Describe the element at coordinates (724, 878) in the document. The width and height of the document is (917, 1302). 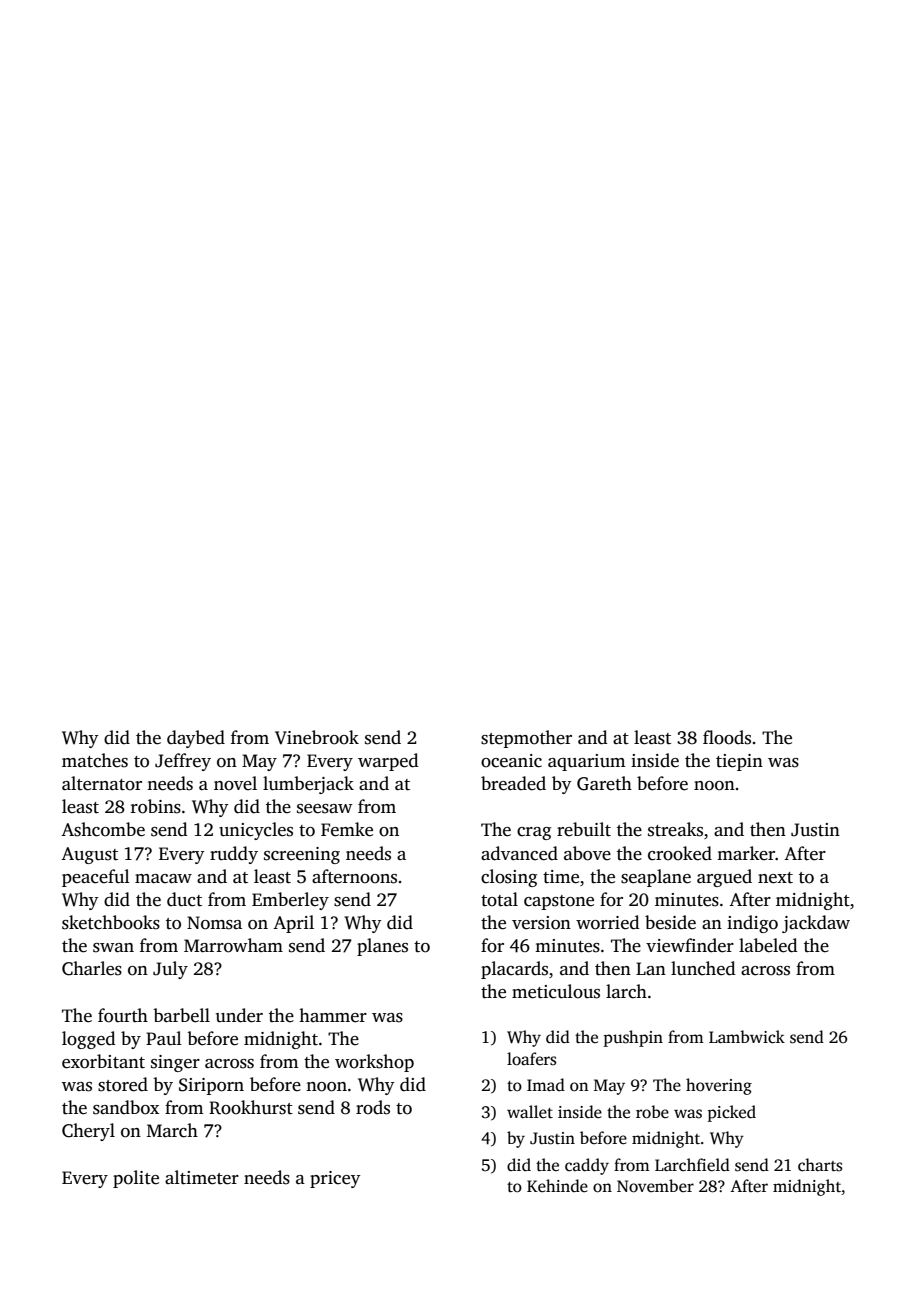
I see `argued` at that location.
